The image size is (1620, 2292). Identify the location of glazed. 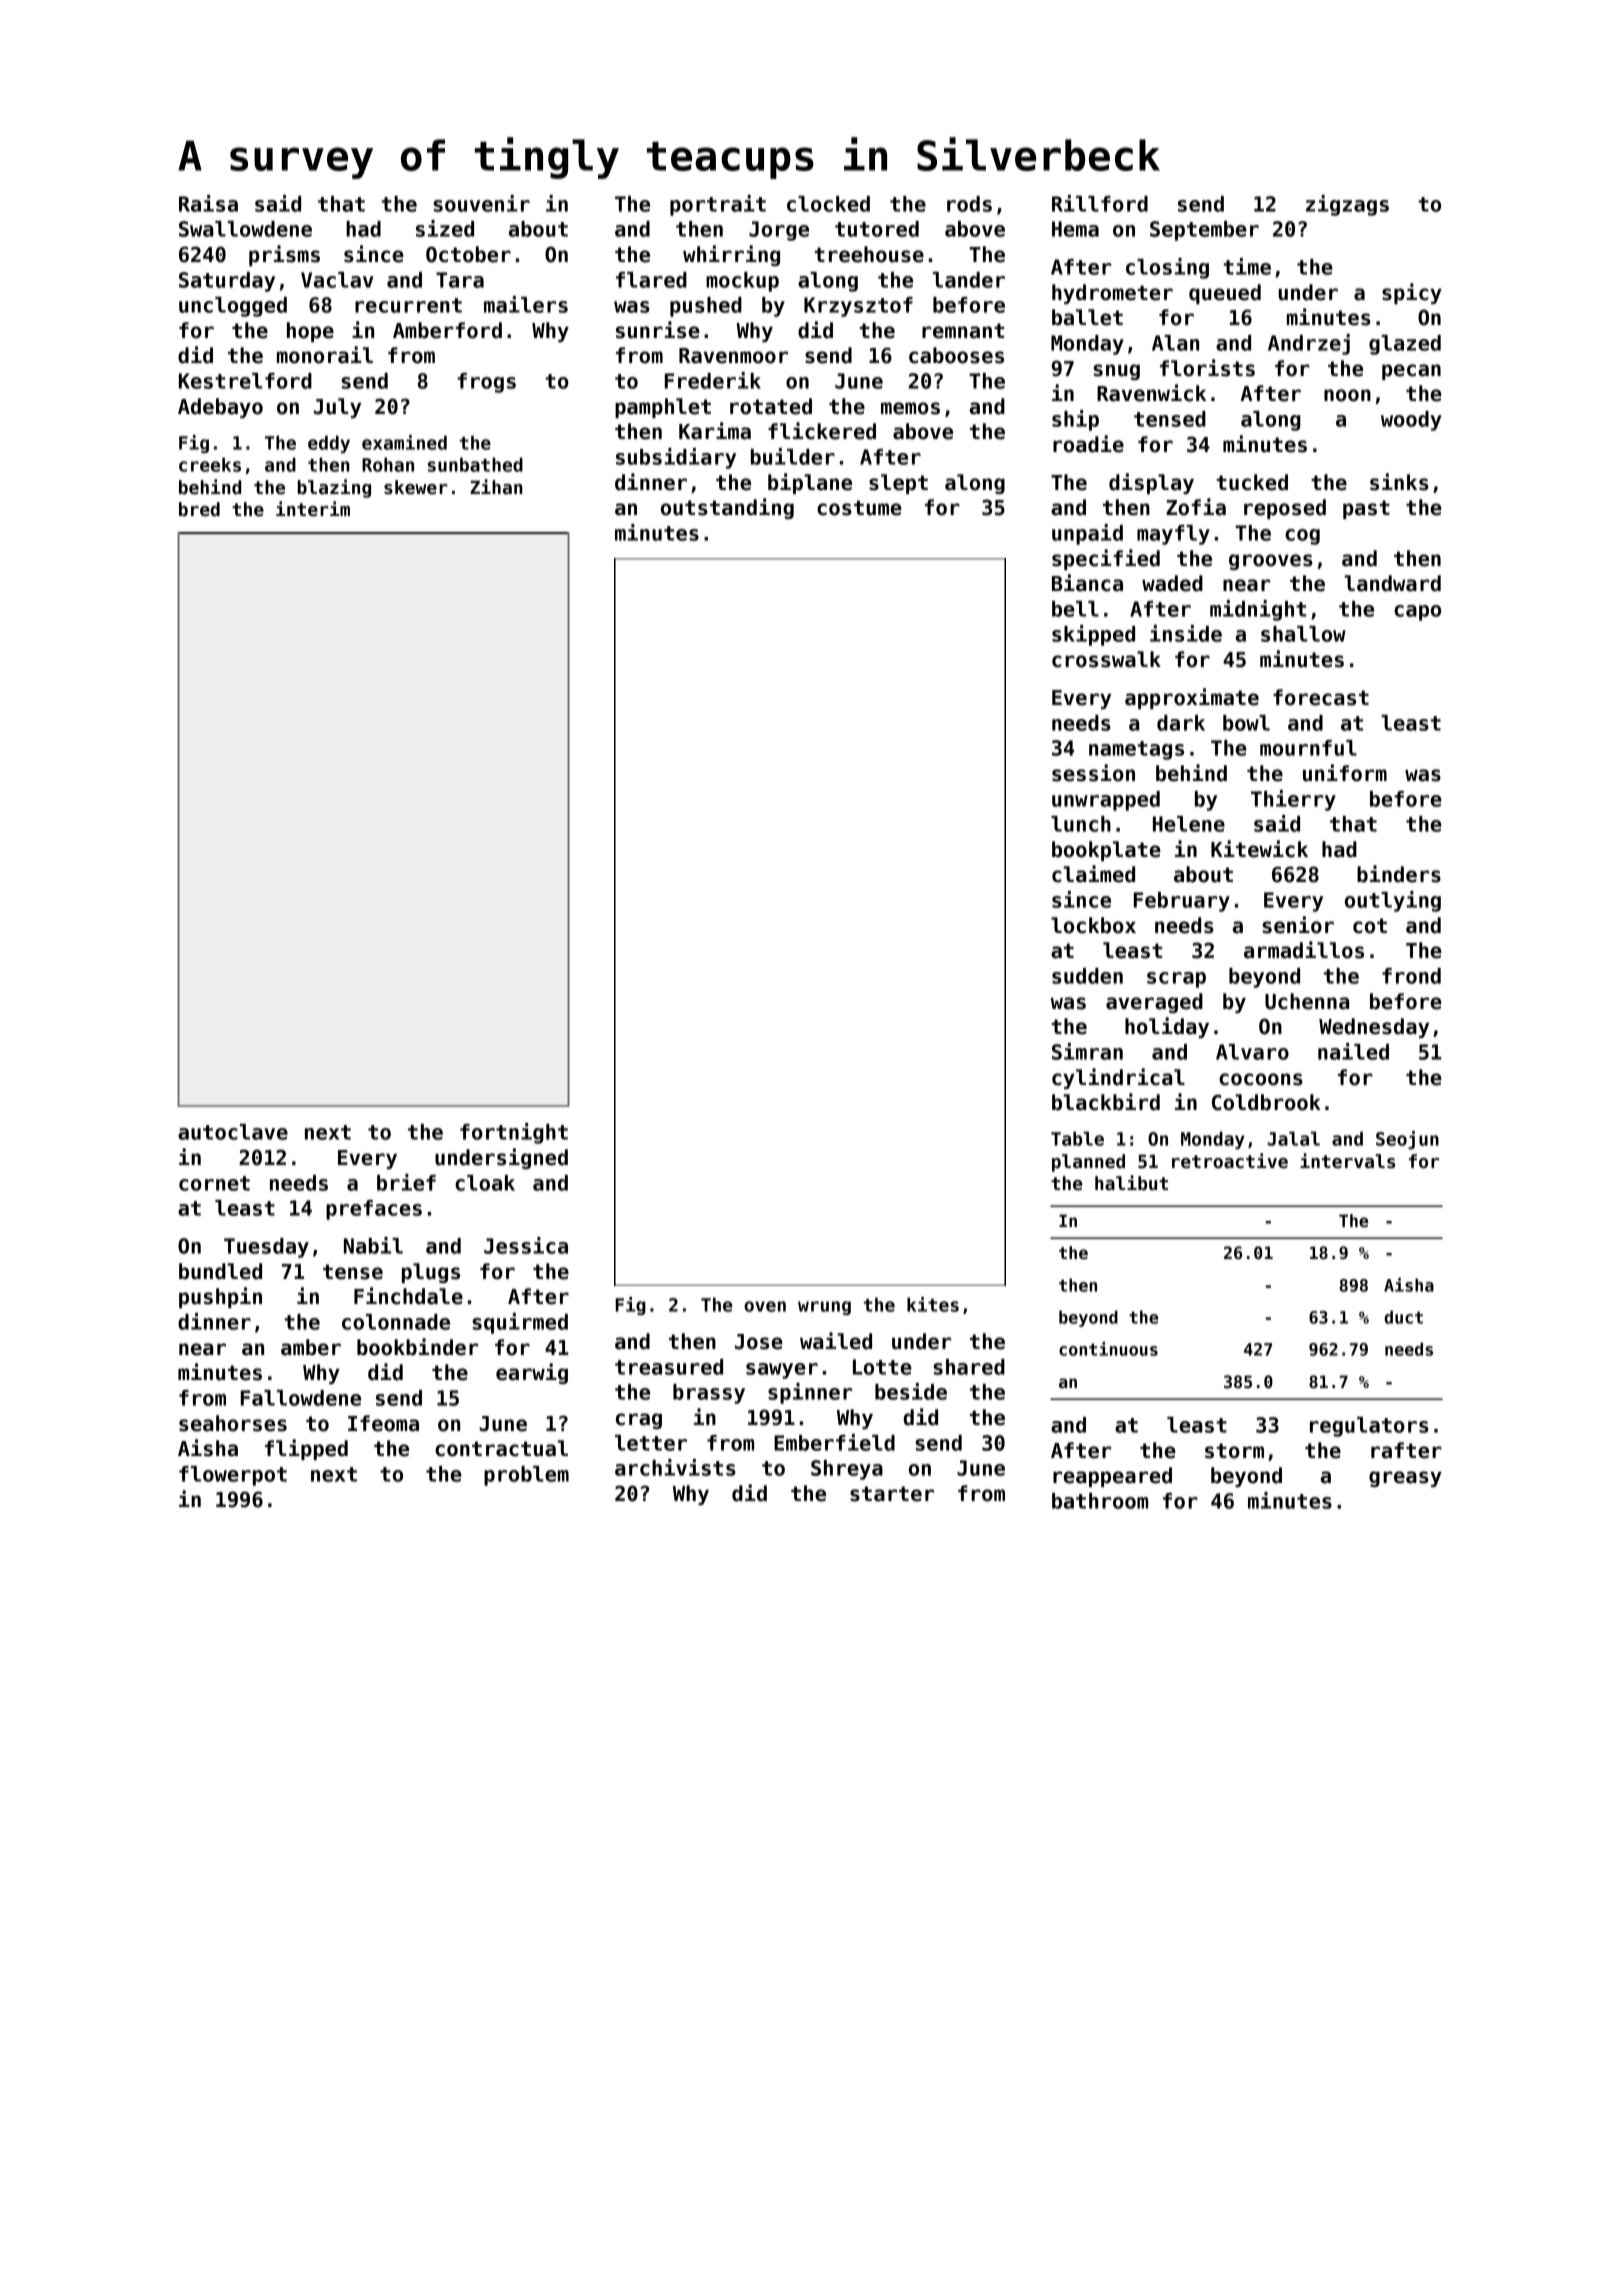
(1405, 345).
